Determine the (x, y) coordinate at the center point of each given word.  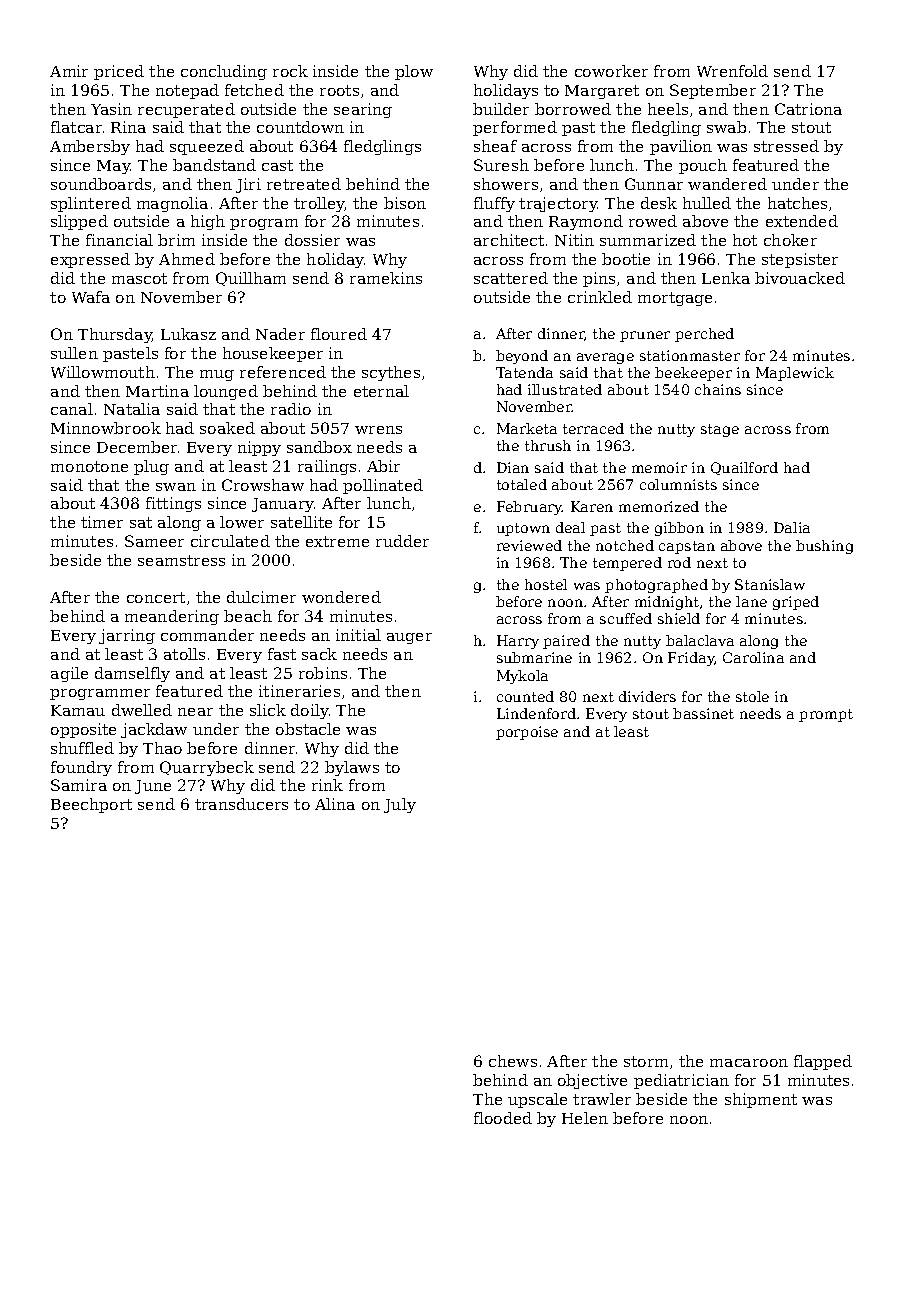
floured (339, 334)
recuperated (186, 110)
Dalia (792, 527)
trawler (602, 1099)
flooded (503, 1118)
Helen (585, 1118)
